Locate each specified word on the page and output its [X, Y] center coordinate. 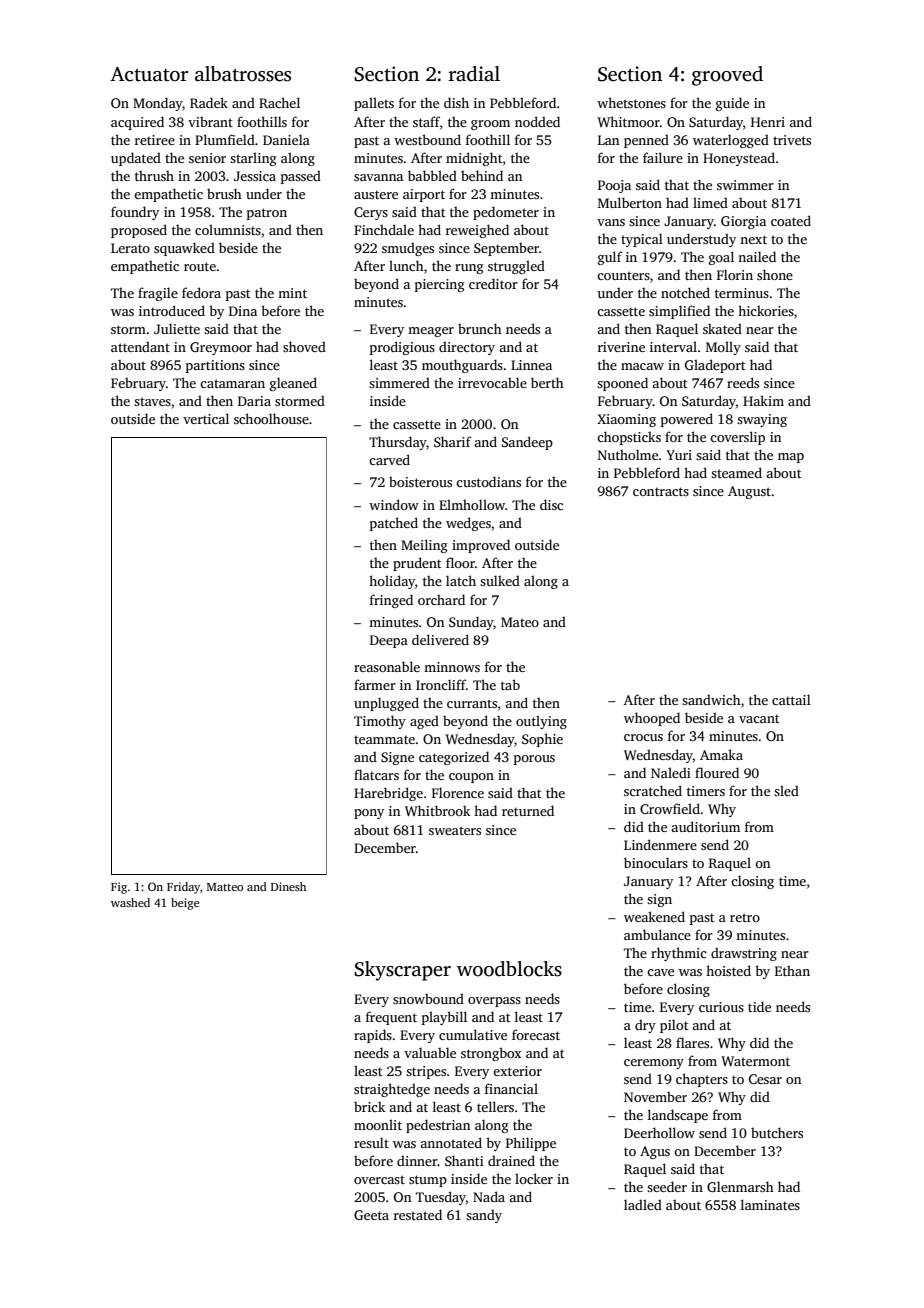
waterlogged [731, 141]
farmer [375, 684]
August [749, 492]
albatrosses [243, 74]
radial [474, 74]
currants [472, 703]
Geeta [371, 1215]
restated [418, 1214]
